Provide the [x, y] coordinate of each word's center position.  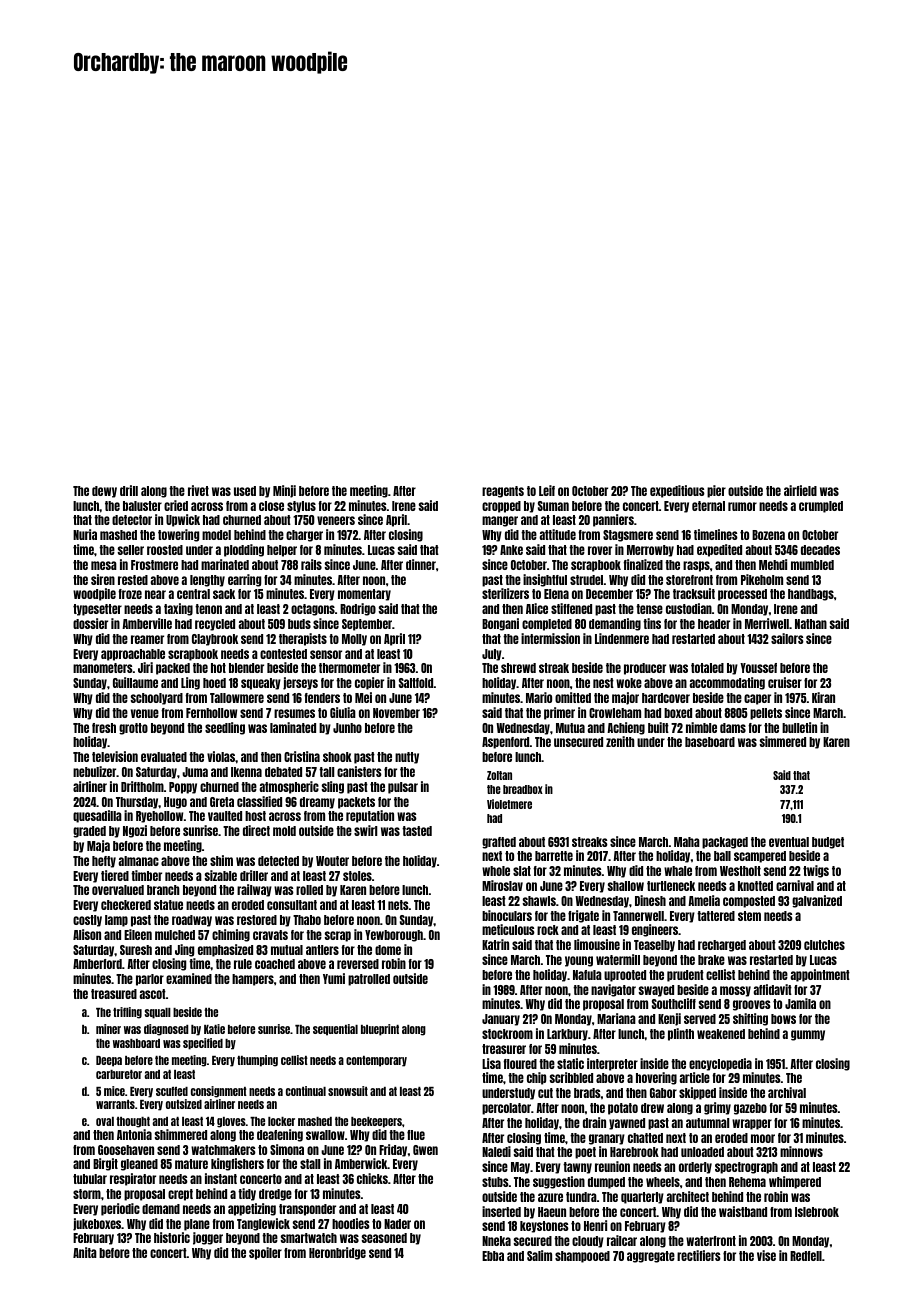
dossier [90, 623]
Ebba [493, 1256]
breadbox [523, 789]
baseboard [710, 742]
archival [787, 1092]
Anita [85, 1252]
